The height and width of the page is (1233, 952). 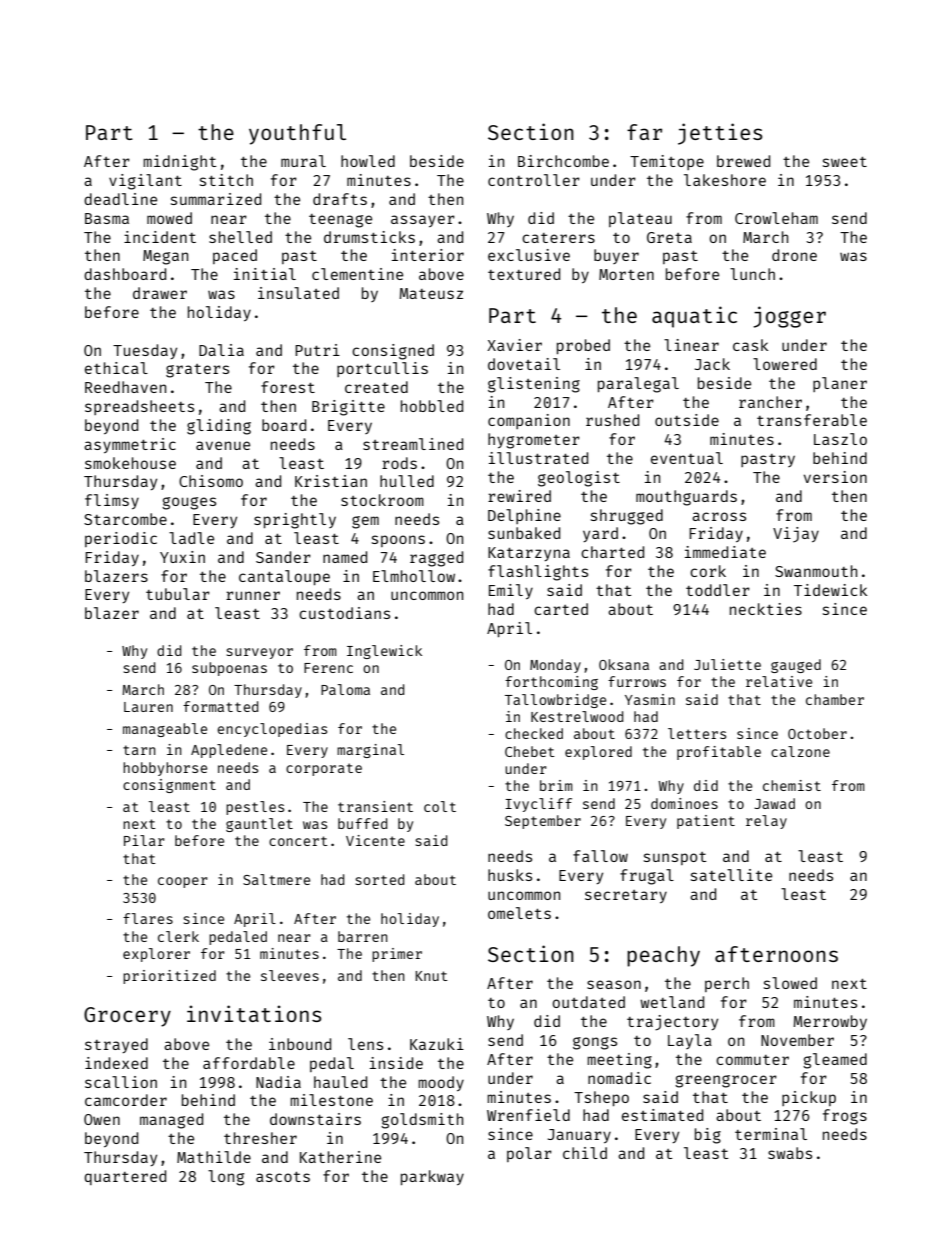 What do you see at coordinates (779, 681) in the page?
I see `relative` at bounding box center [779, 681].
